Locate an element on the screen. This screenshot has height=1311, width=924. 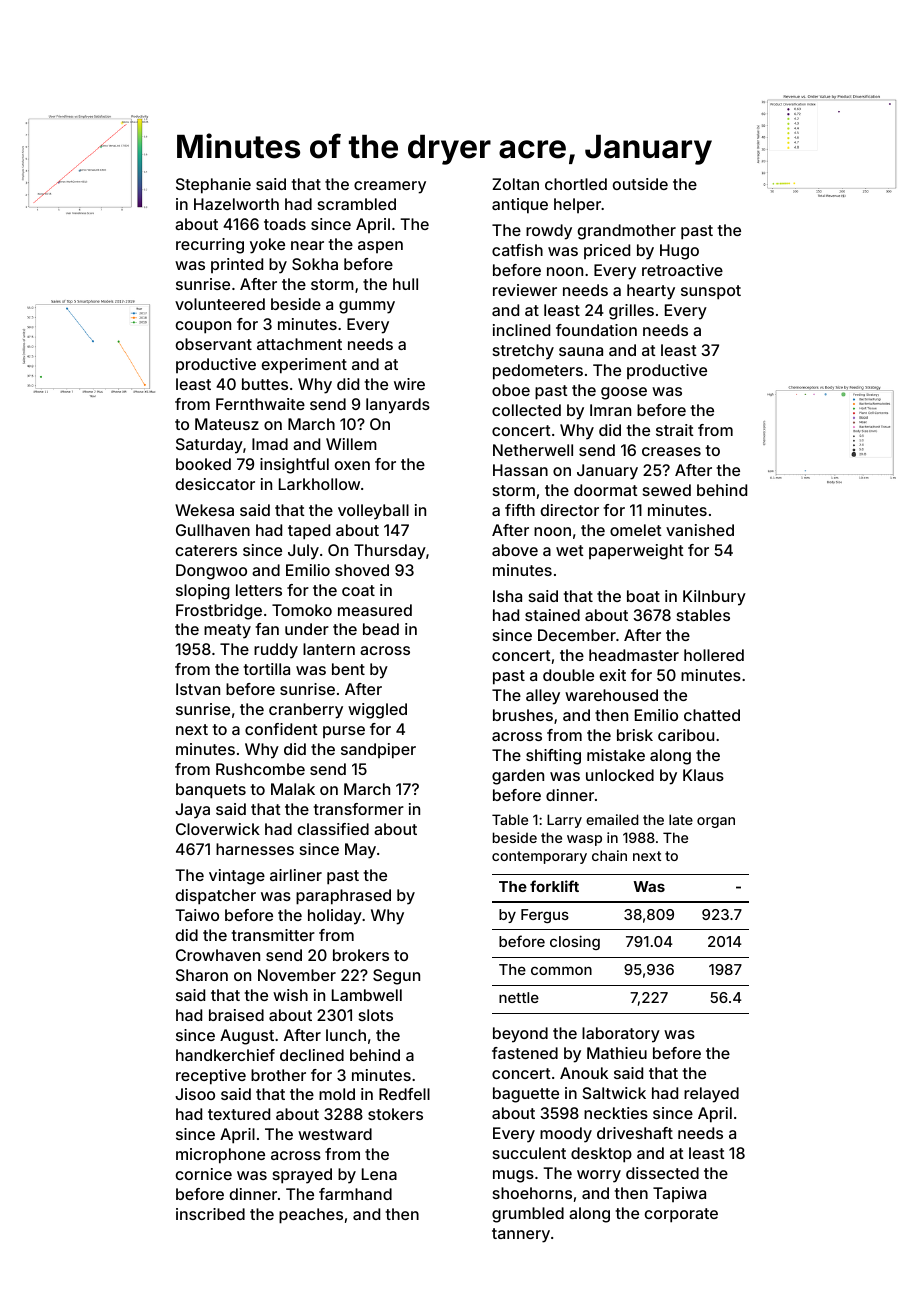
inscribed is located at coordinates (210, 1214).
